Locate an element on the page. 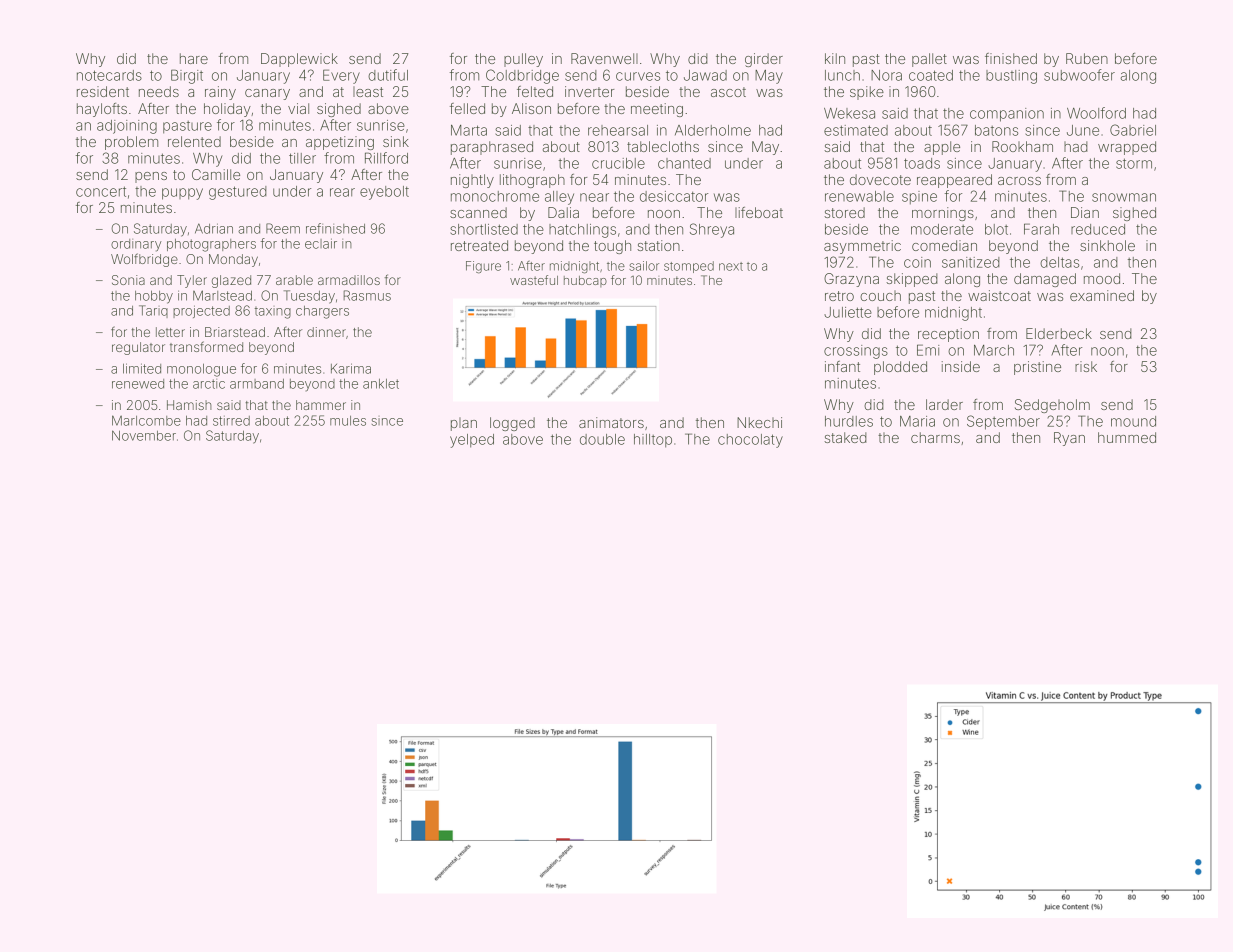 The height and width of the page is (952, 1233). next is located at coordinates (731, 266).
